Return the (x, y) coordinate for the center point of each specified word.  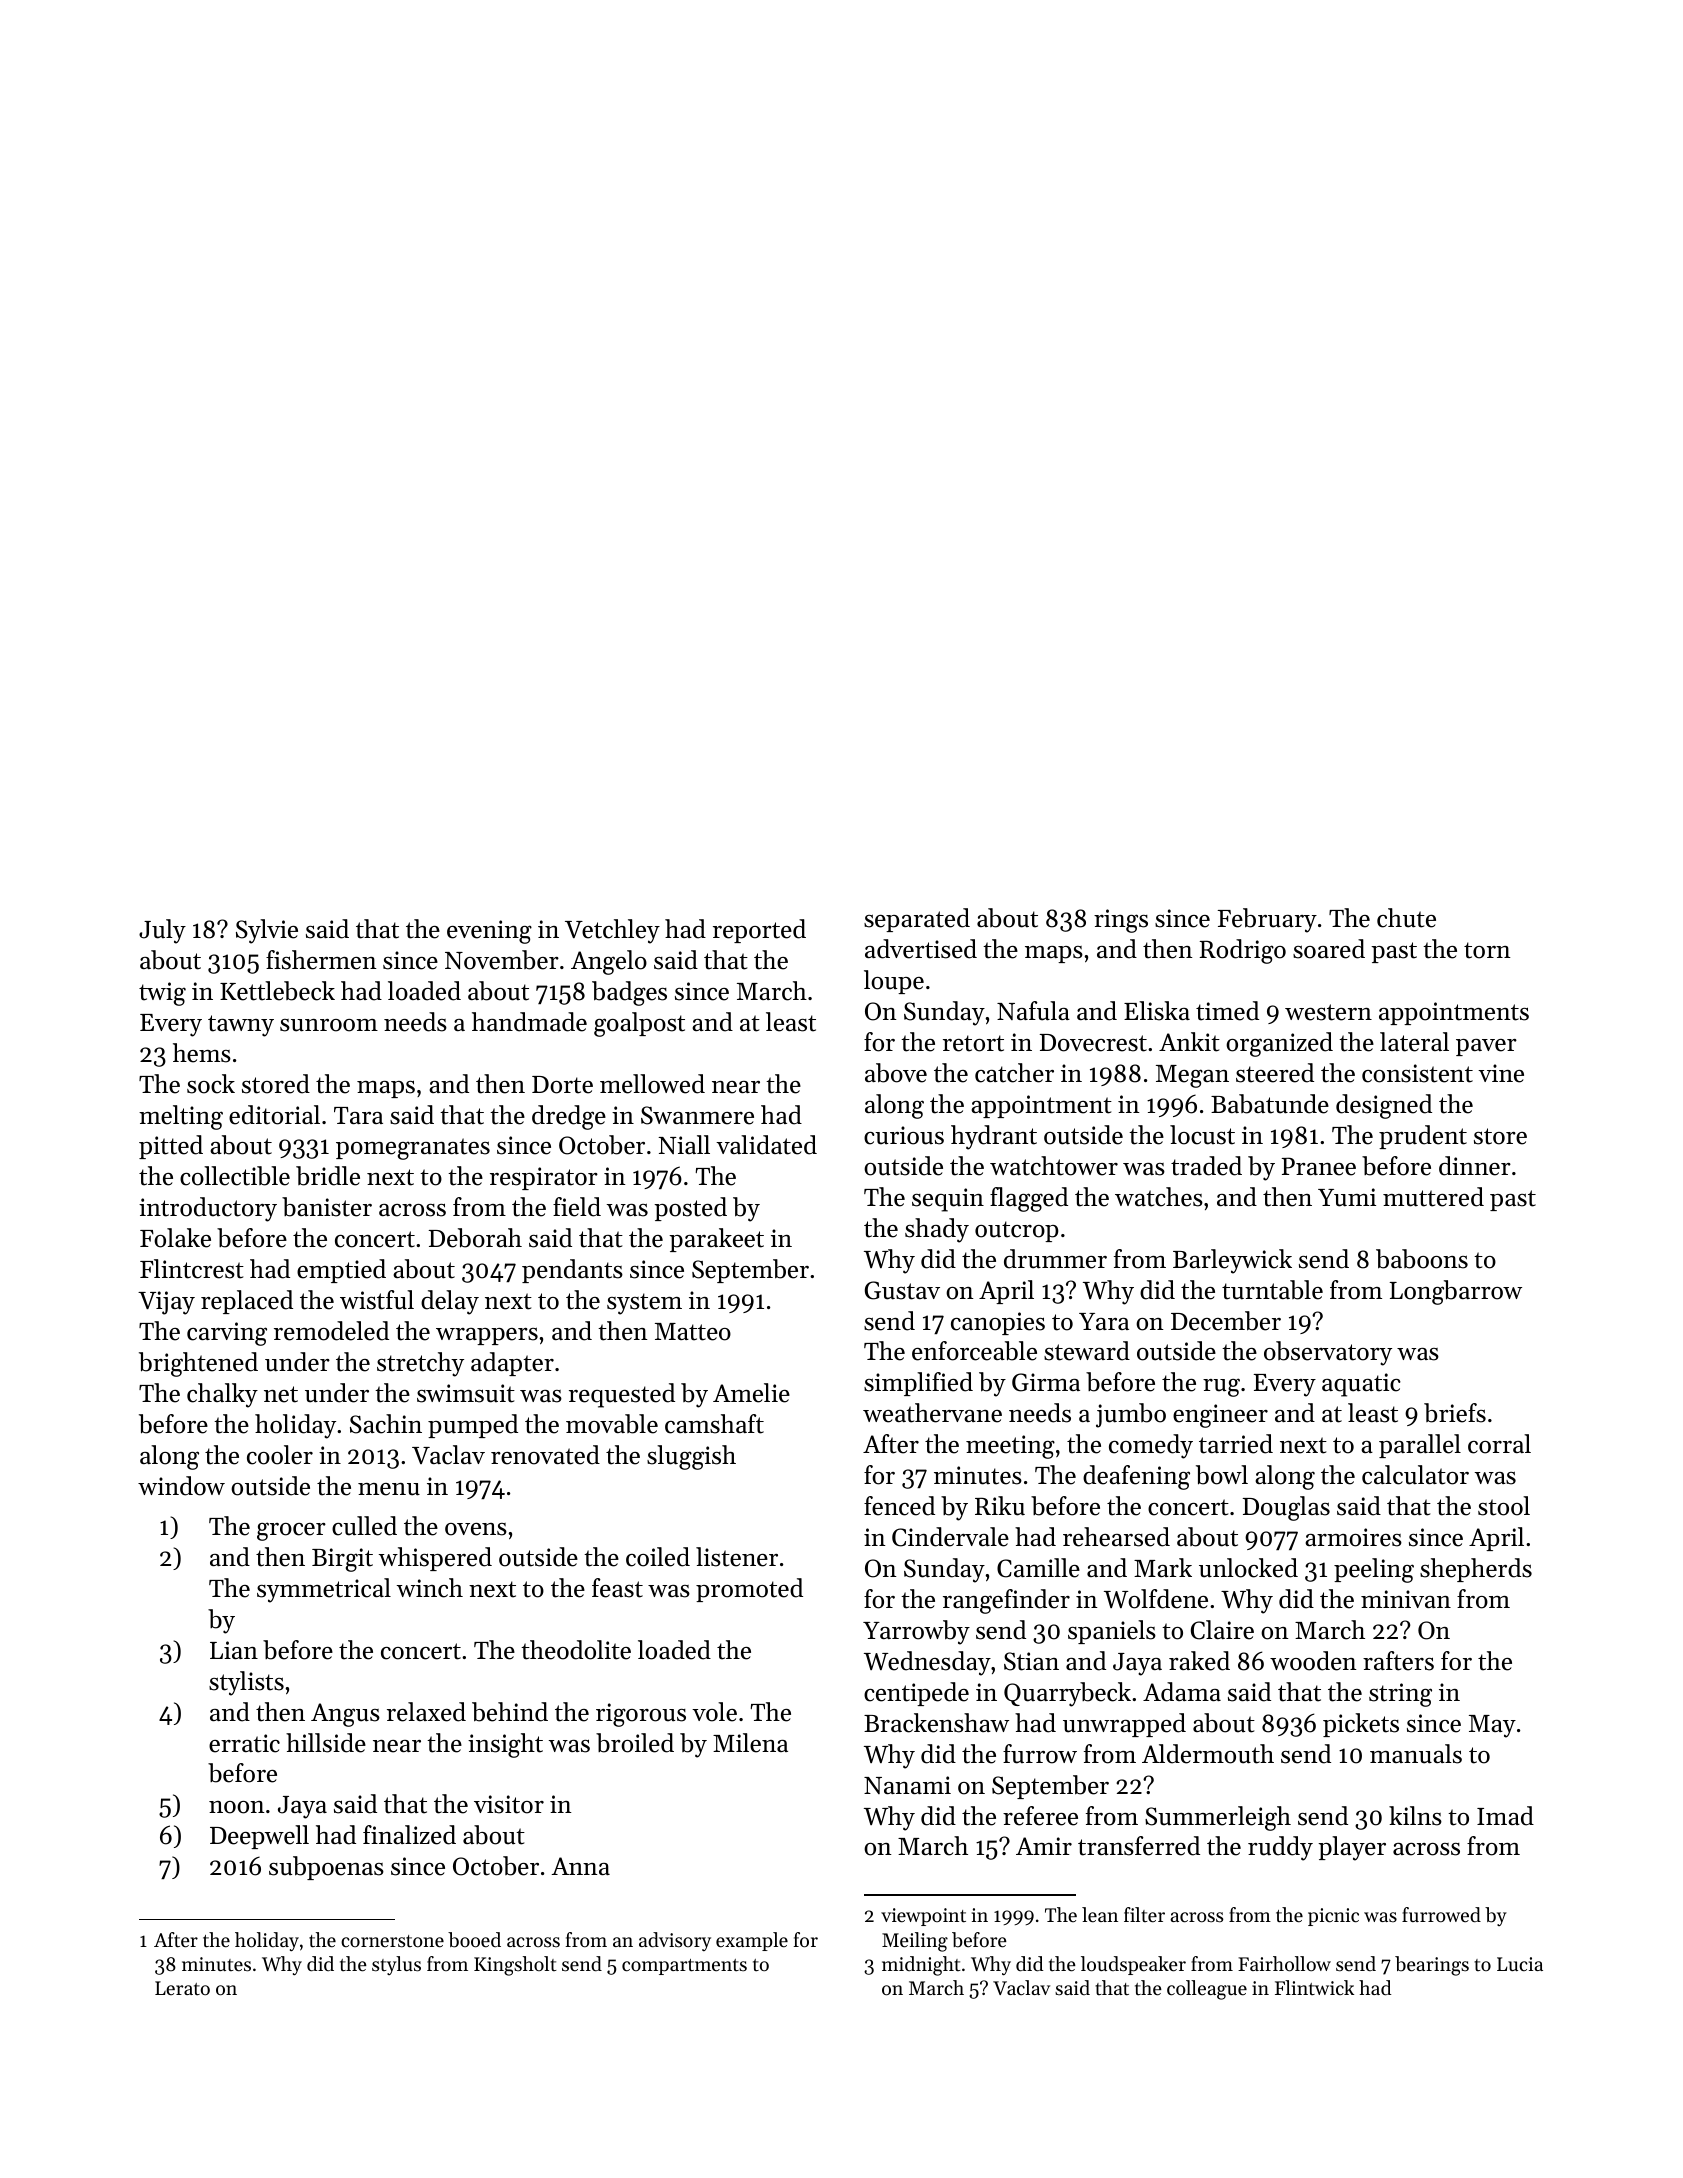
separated (917, 920)
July (162, 931)
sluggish (691, 1457)
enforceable (974, 1351)
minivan (1406, 1599)
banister (327, 1207)
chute (1406, 918)
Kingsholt (515, 1966)
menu (389, 1489)
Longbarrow (1456, 1292)
